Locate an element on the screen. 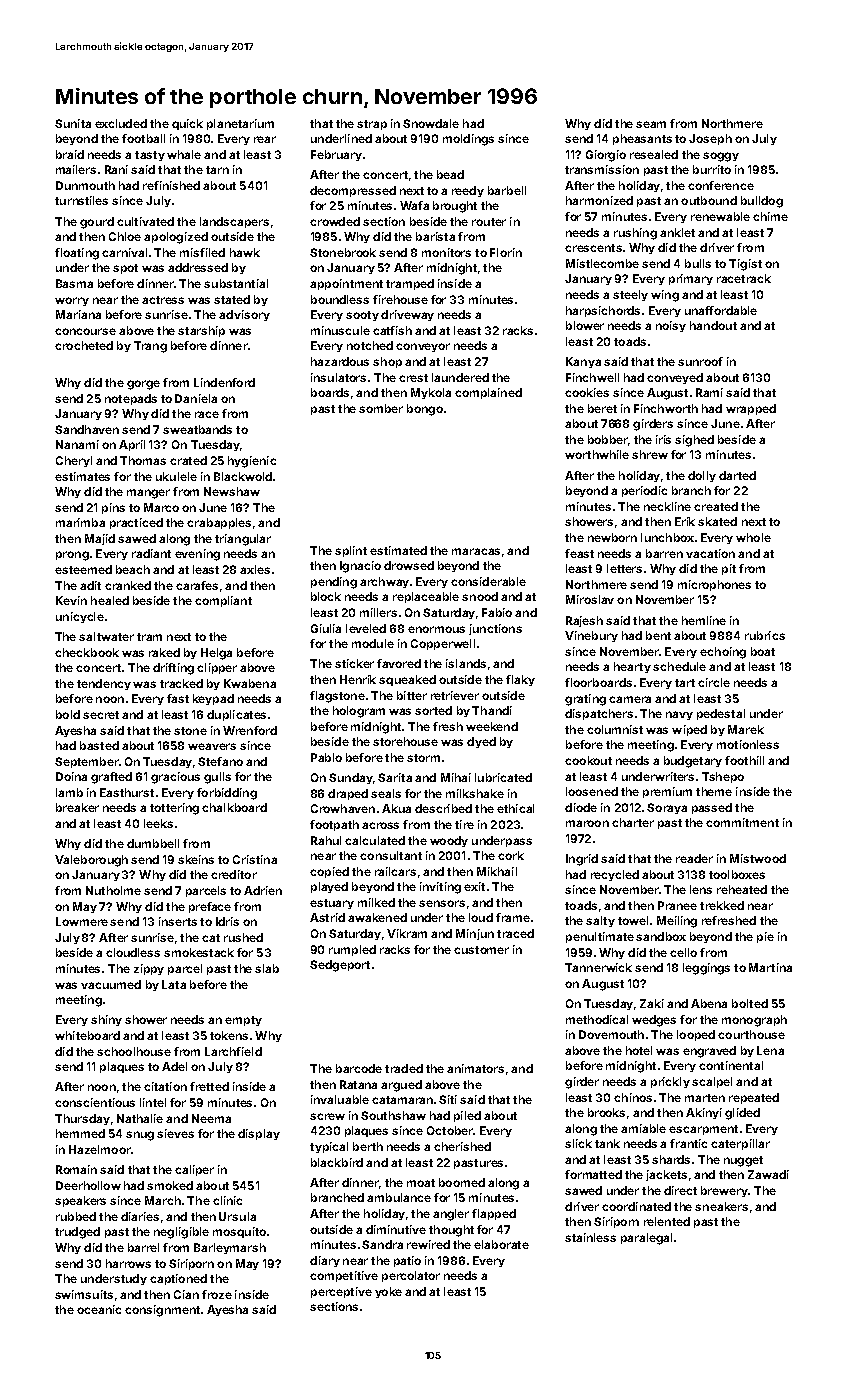  Marek is located at coordinates (746, 729).
